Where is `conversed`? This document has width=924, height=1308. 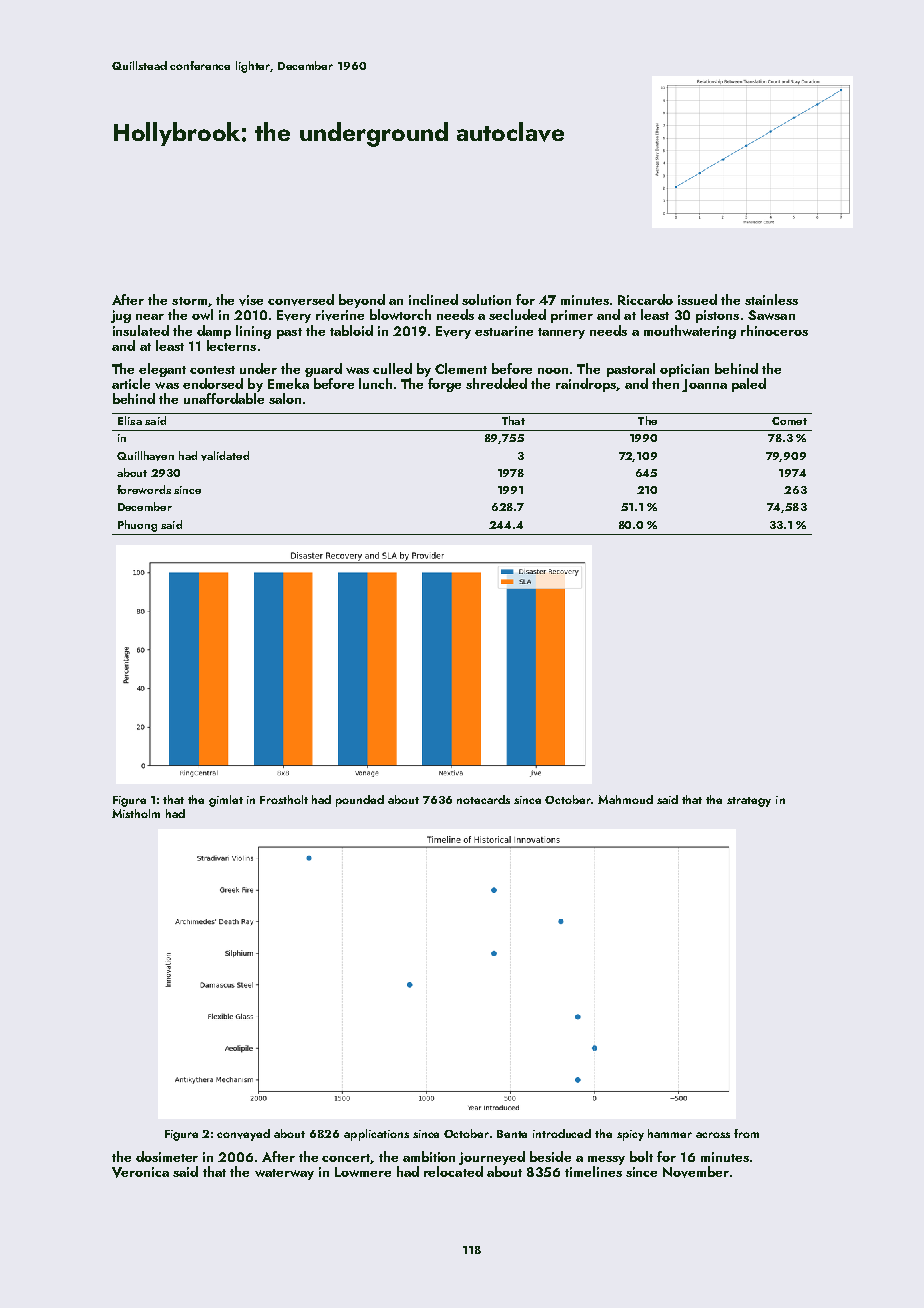
conversed is located at coordinates (301, 300).
